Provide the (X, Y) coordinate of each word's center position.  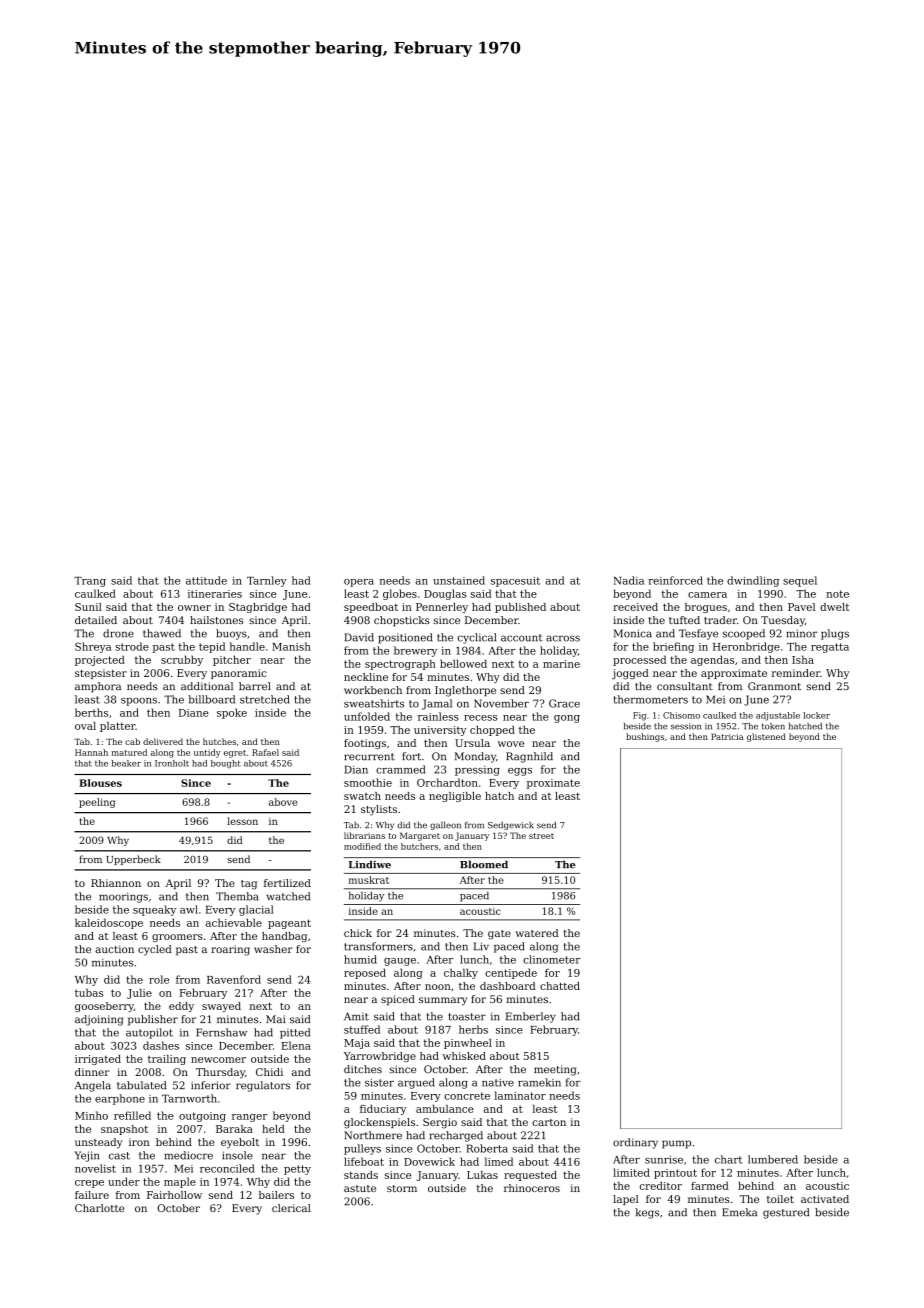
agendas (712, 660)
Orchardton (447, 782)
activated (825, 1199)
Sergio (440, 1123)
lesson (242, 821)
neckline (366, 677)
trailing (167, 1060)
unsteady (99, 1143)
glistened (766, 737)
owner (194, 608)
